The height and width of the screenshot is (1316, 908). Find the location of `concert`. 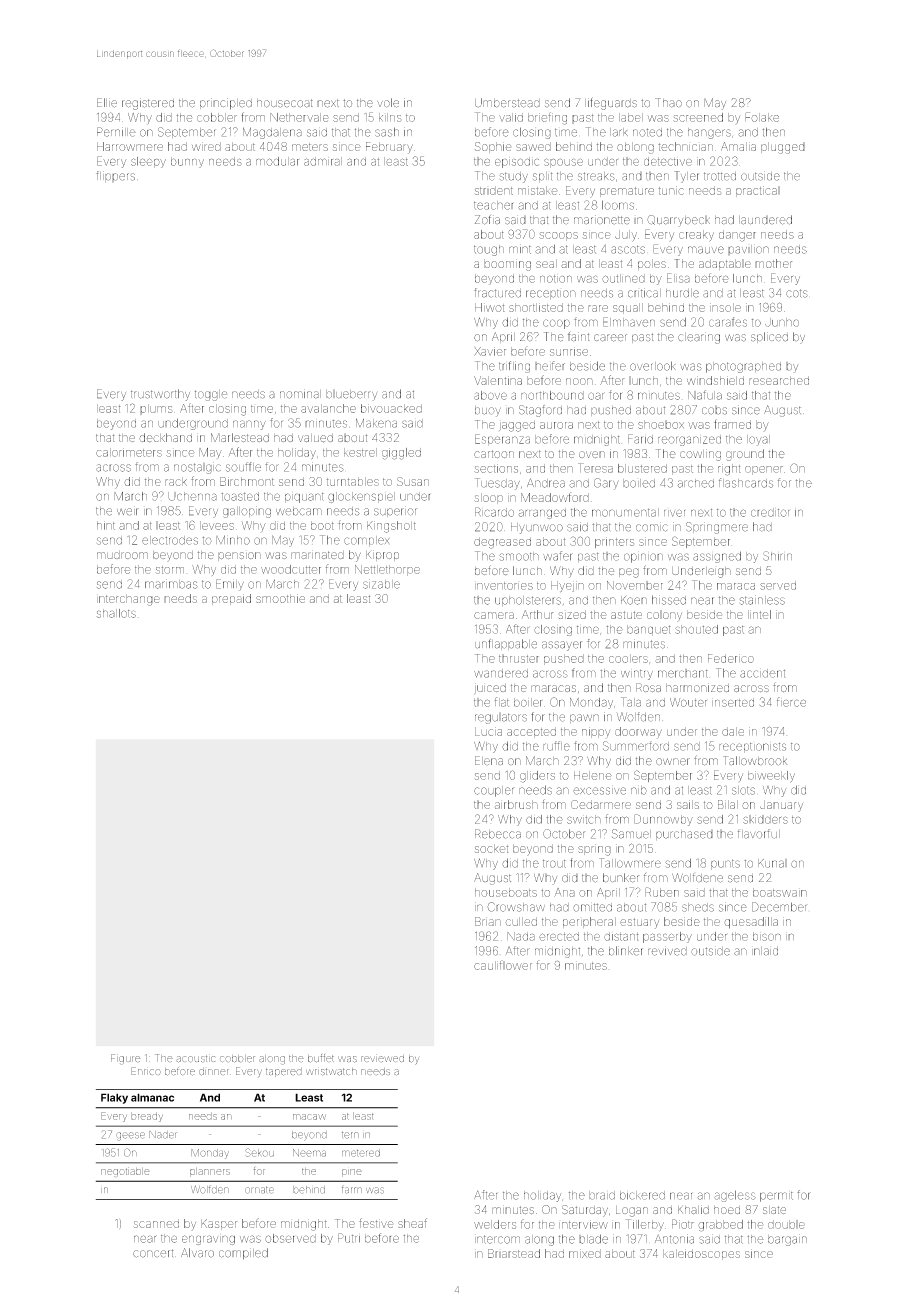

concert is located at coordinates (153, 1253).
